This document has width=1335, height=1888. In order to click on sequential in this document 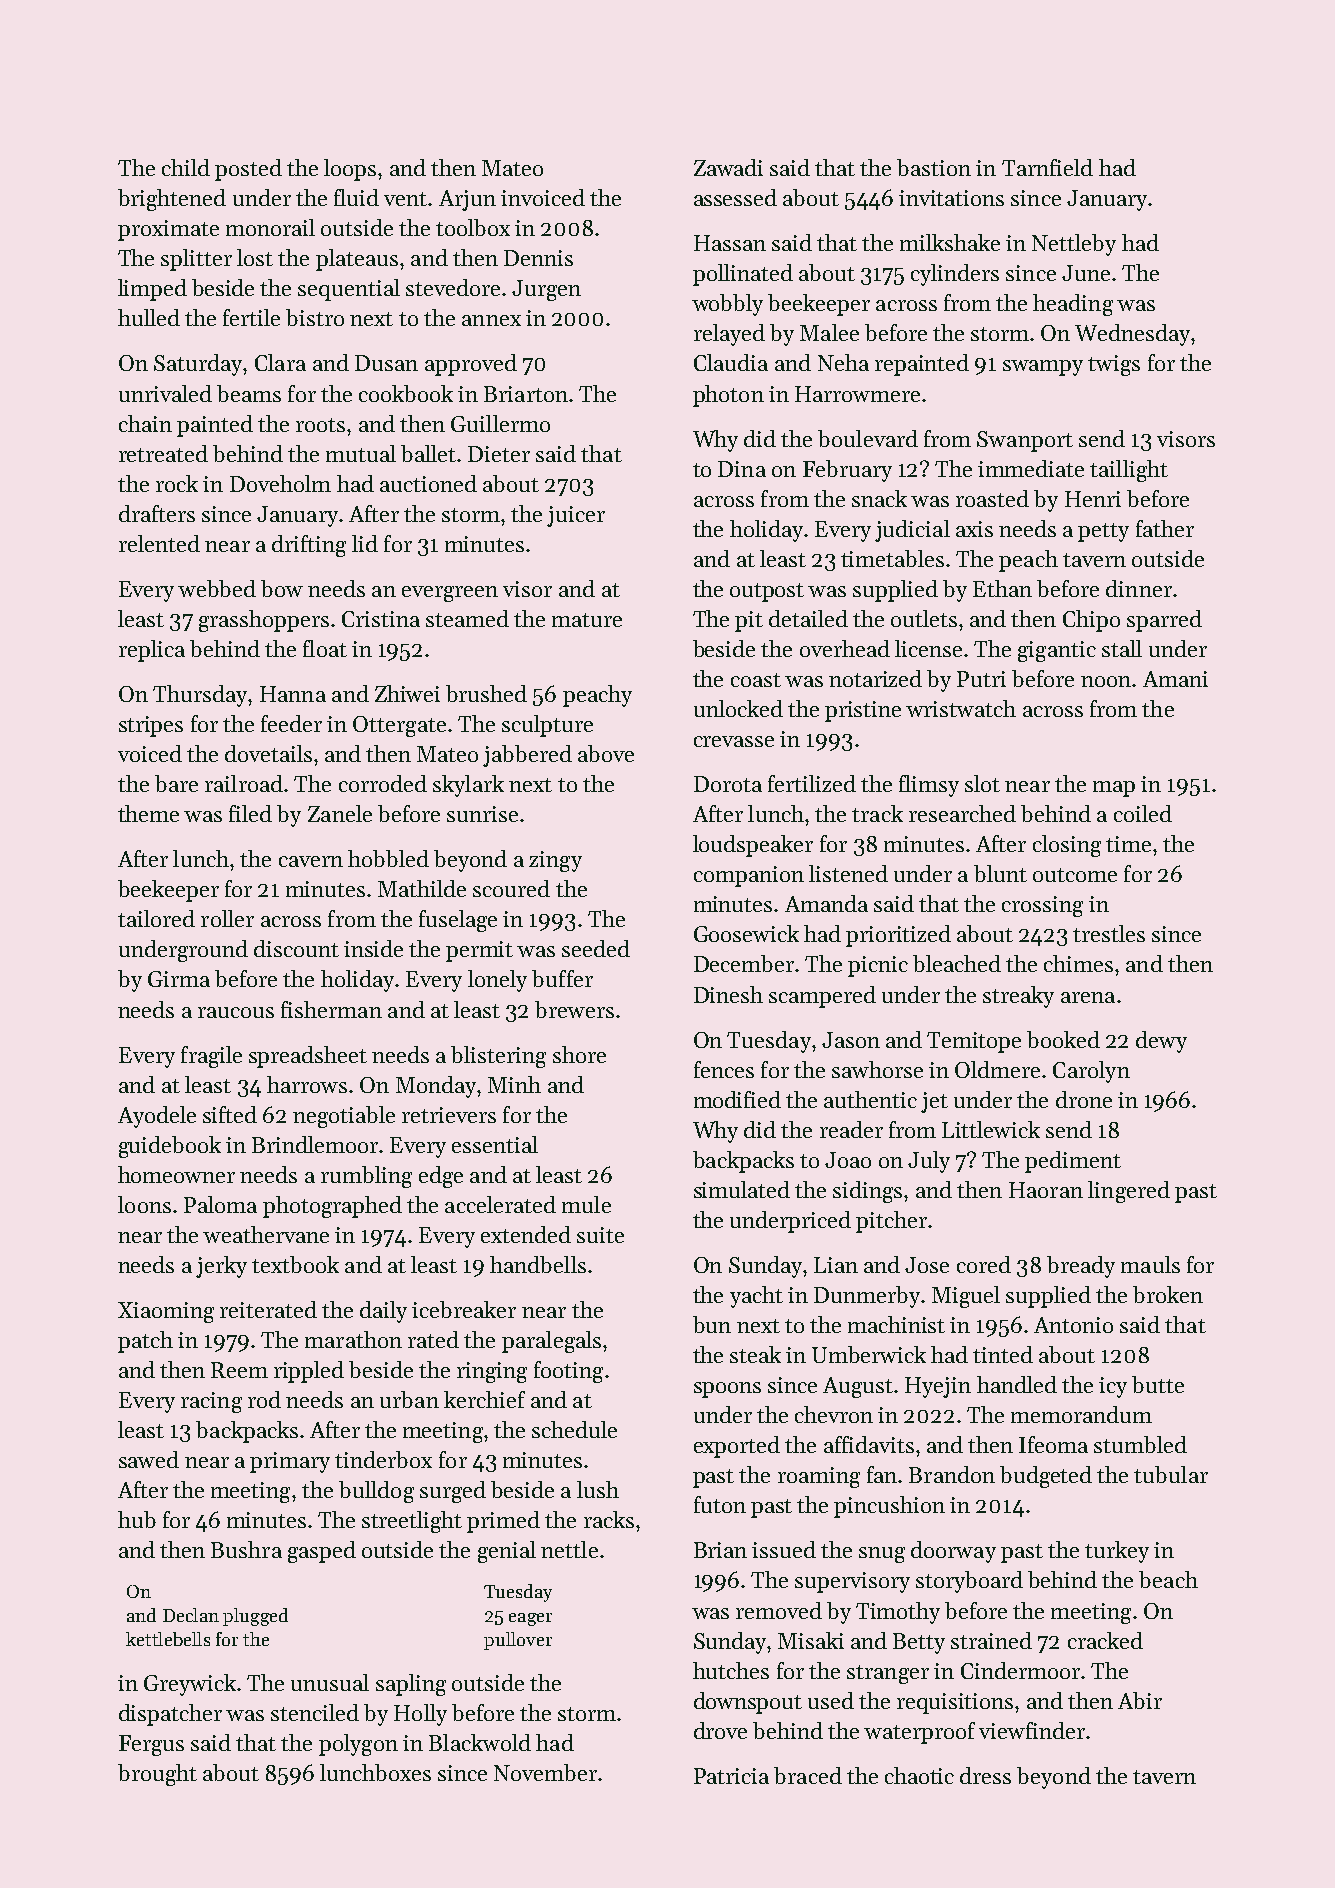, I will do `click(349, 290)`.
